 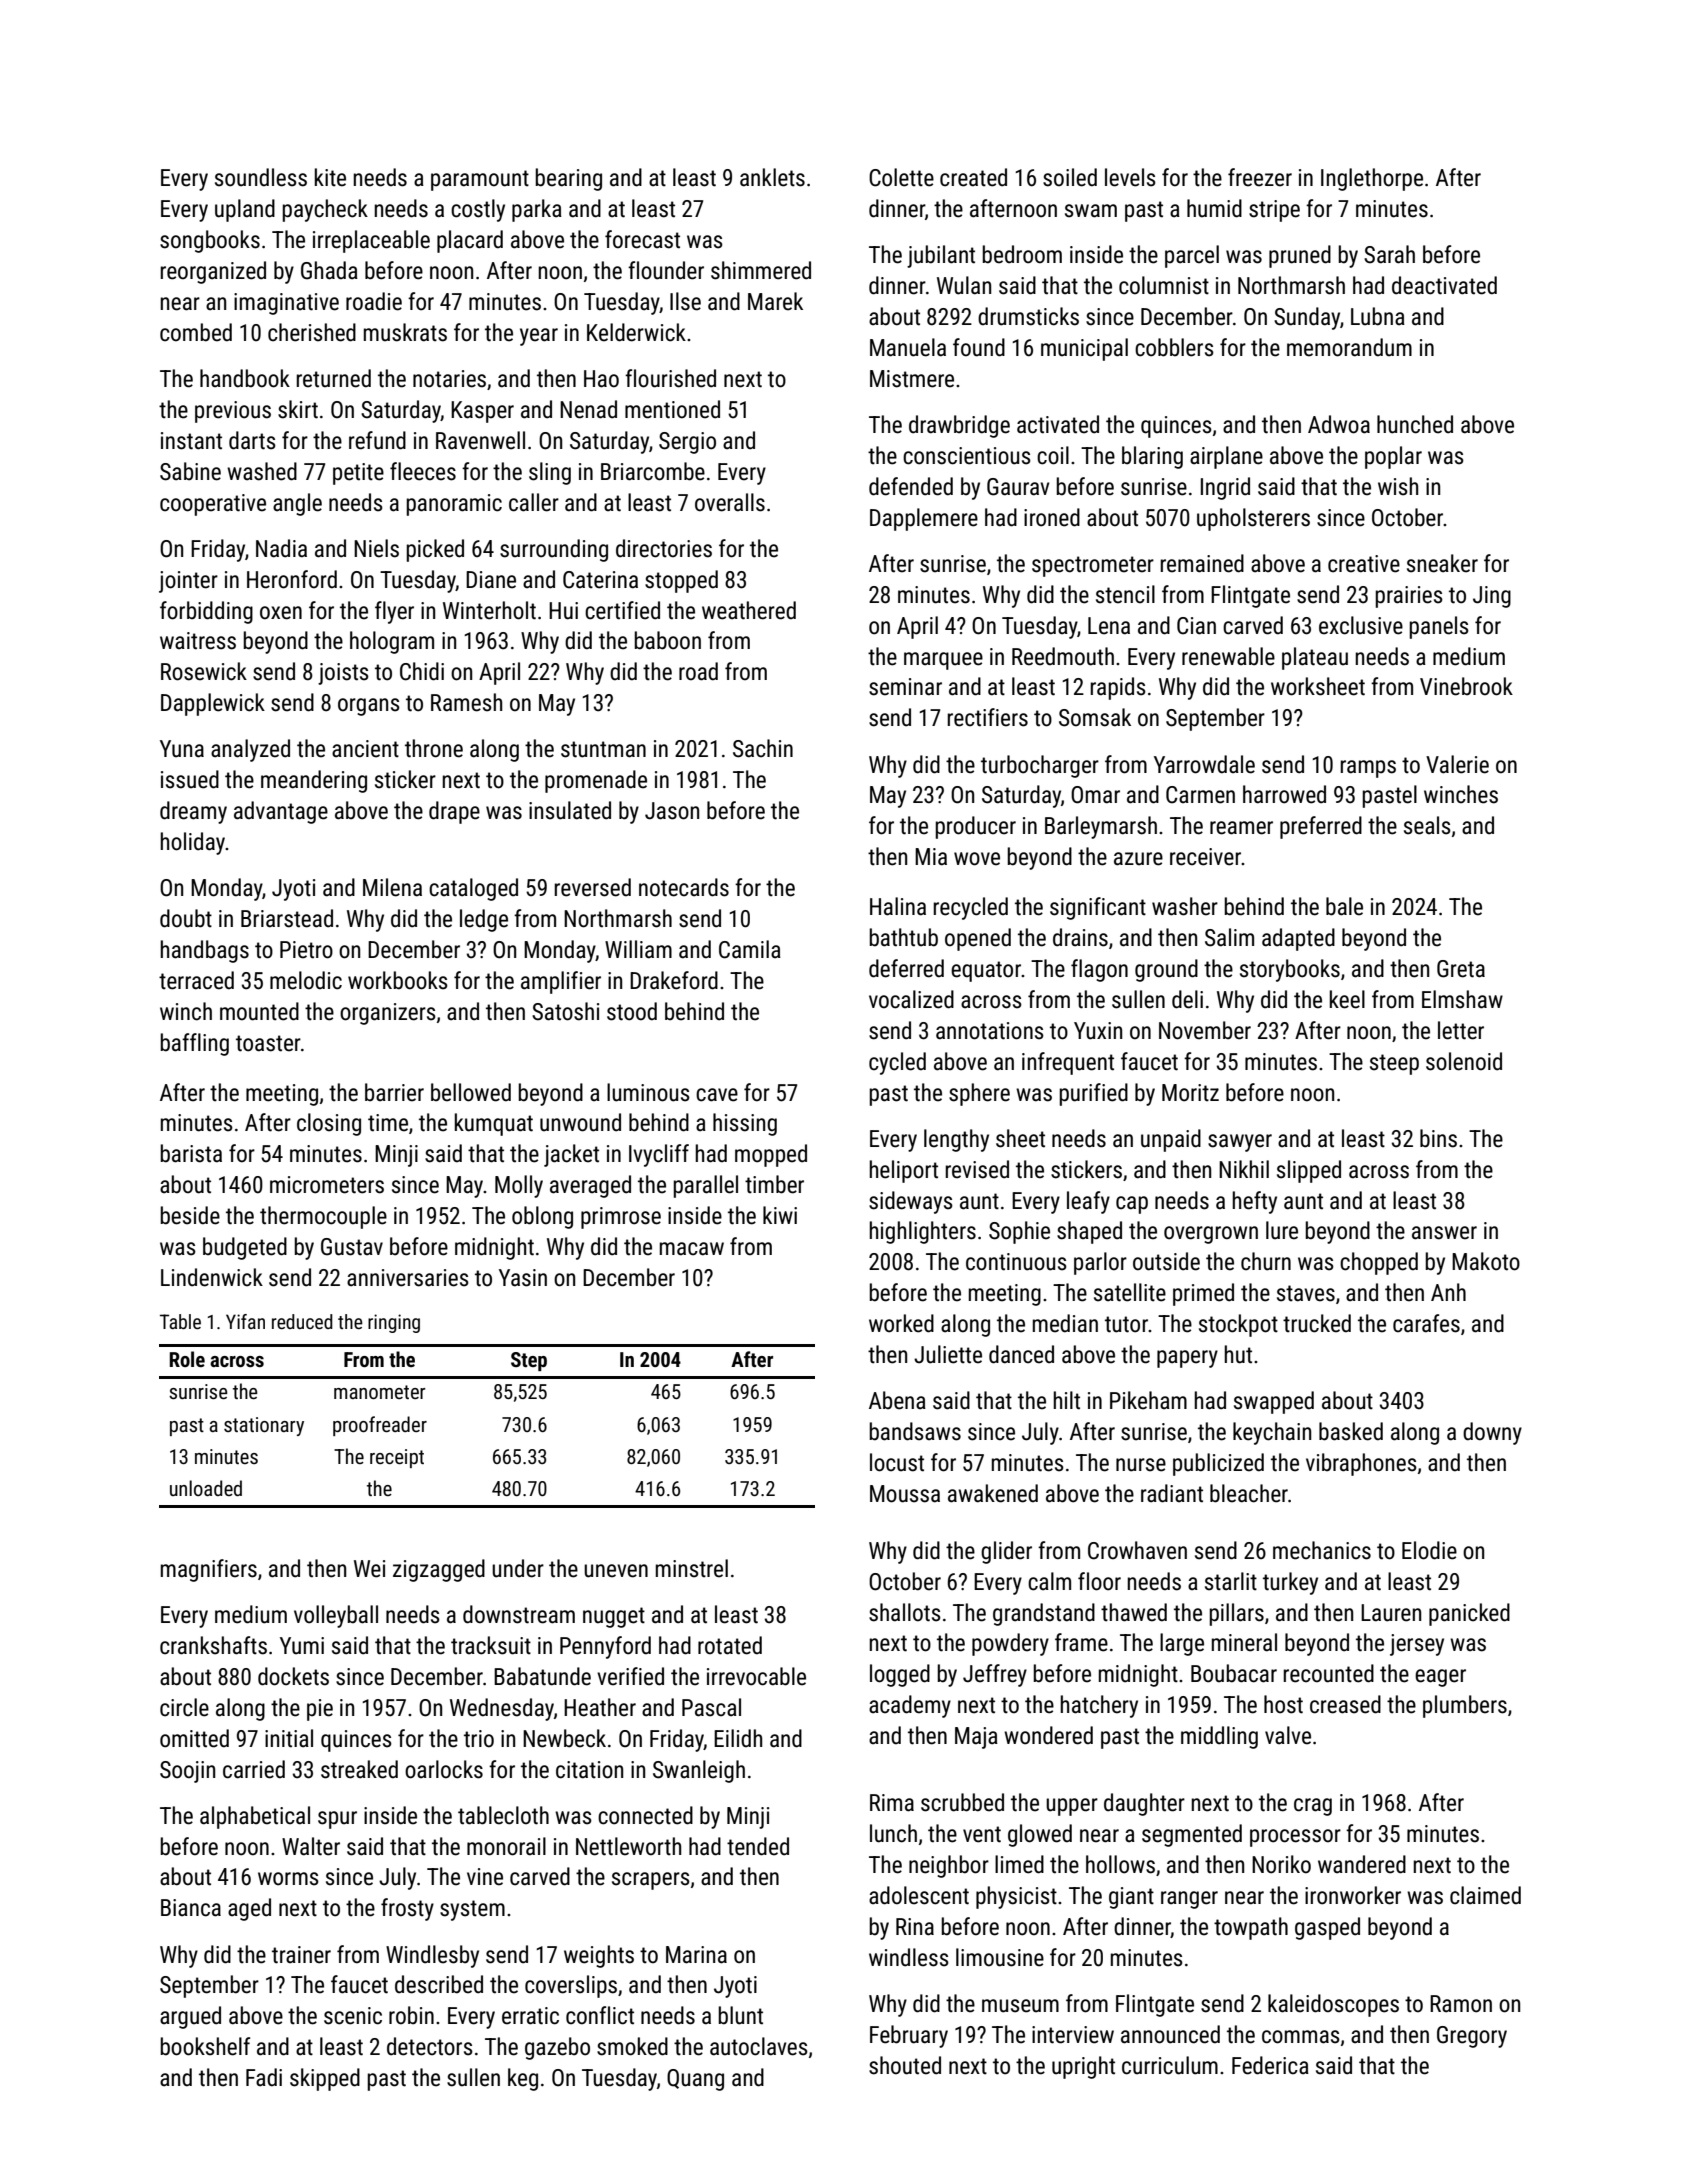 I want to click on soundless, so click(x=261, y=177).
